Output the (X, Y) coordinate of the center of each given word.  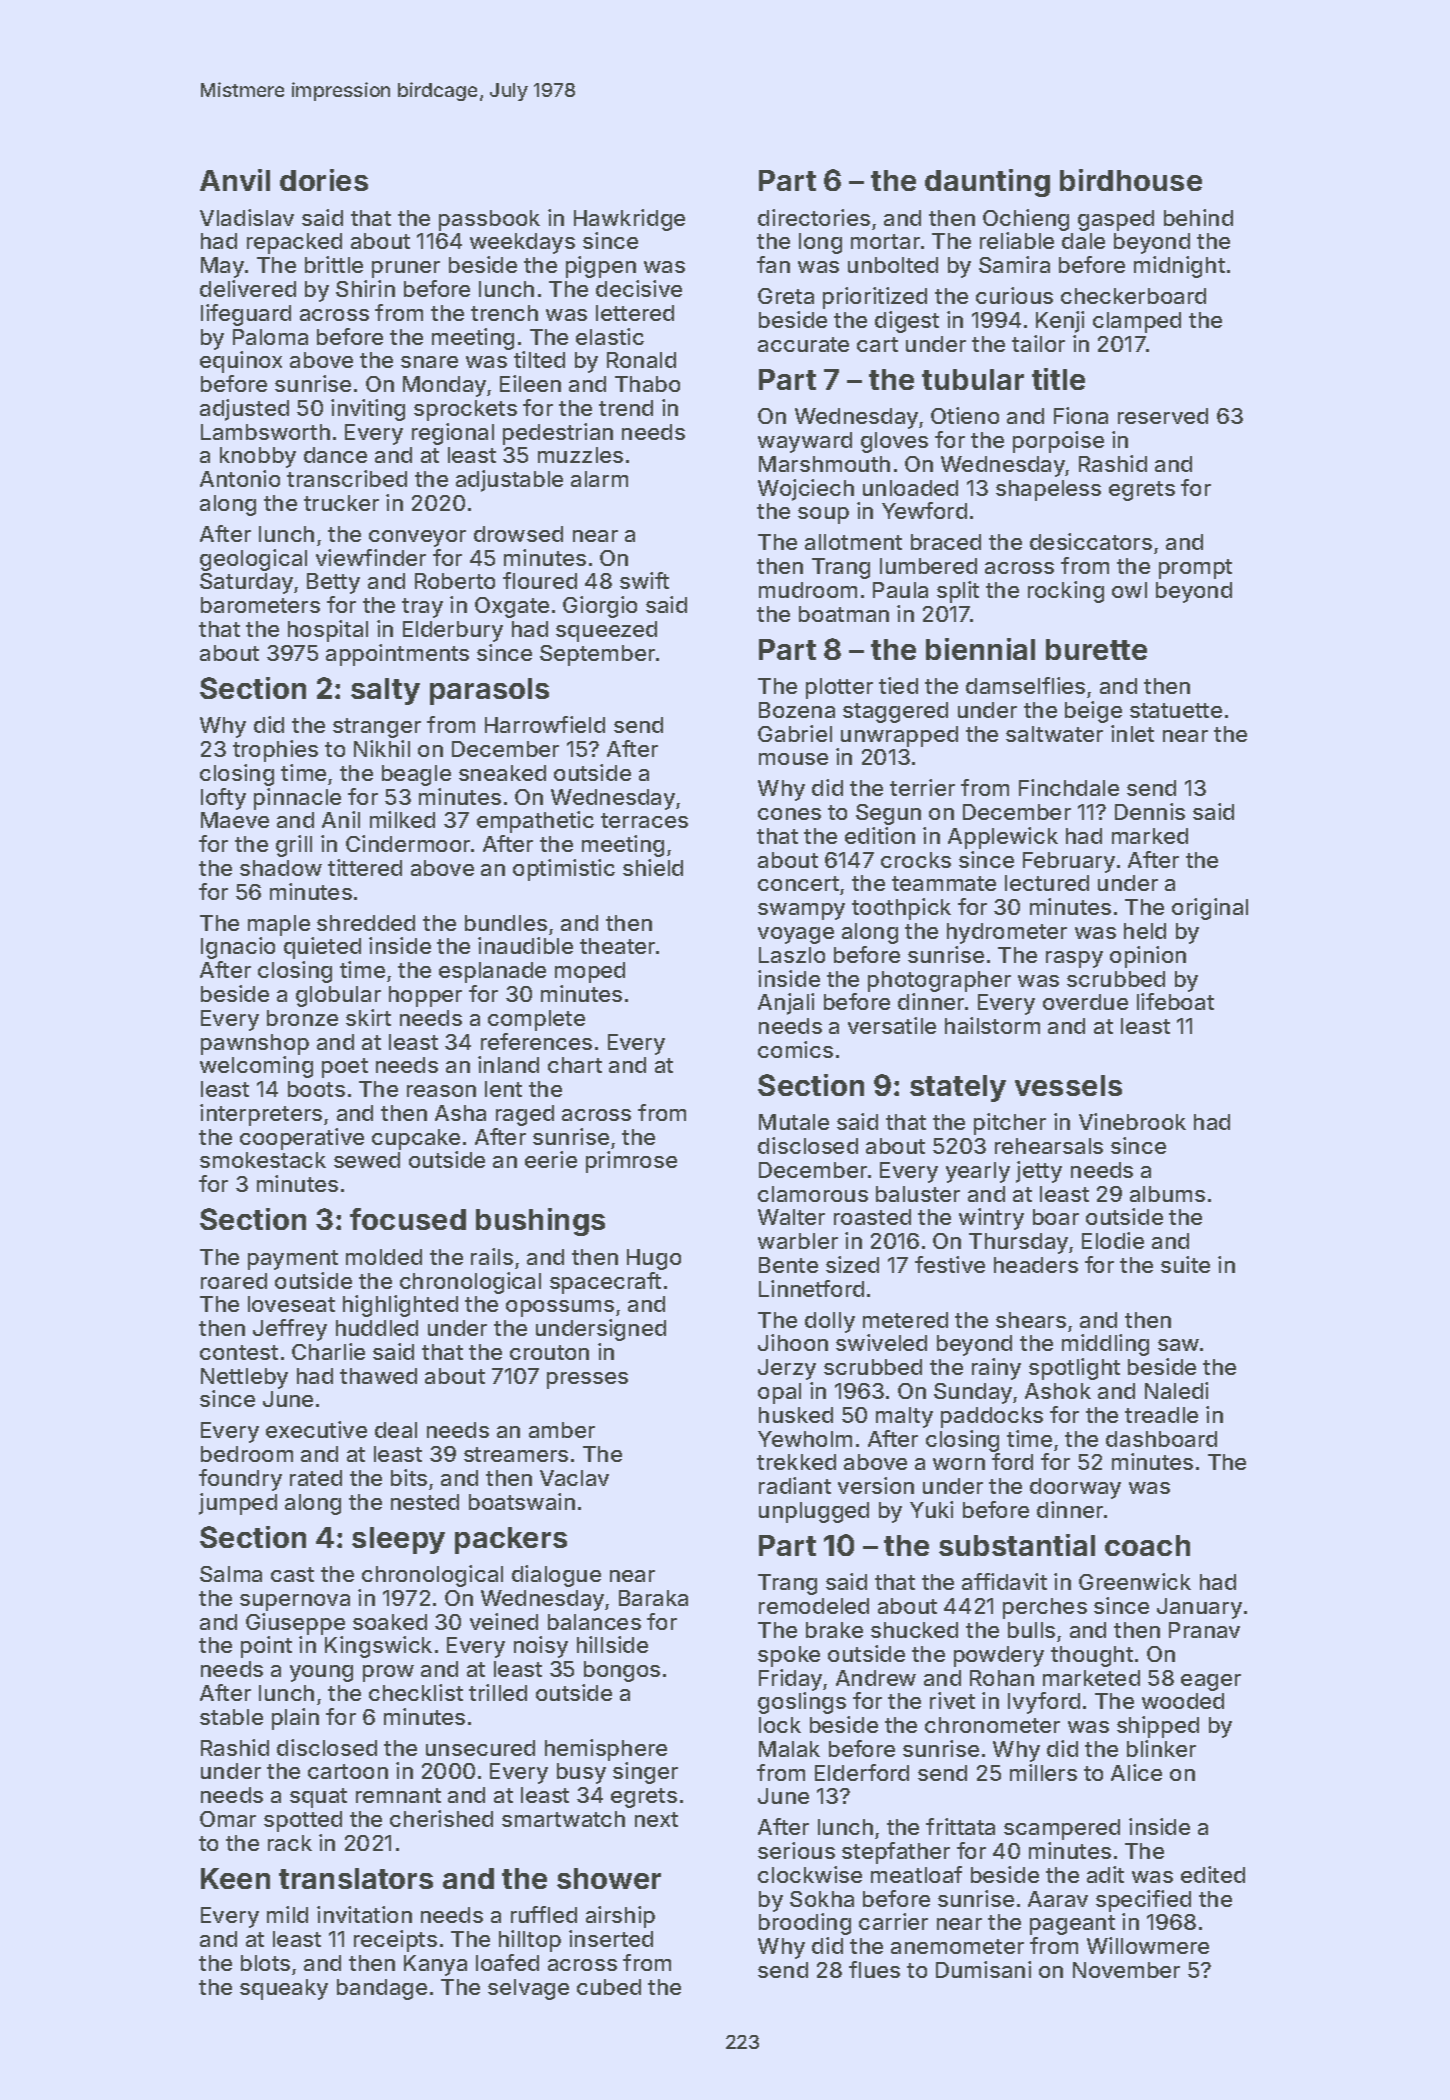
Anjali (786, 1004)
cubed (609, 1987)
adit (1105, 1874)
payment (293, 1260)
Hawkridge (629, 220)
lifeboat (1175, 1001)
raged (525, 1115)
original (1210, 909)
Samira (1014, 264)
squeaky (284, 1989)
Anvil (235, 180)
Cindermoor (408, 843)
